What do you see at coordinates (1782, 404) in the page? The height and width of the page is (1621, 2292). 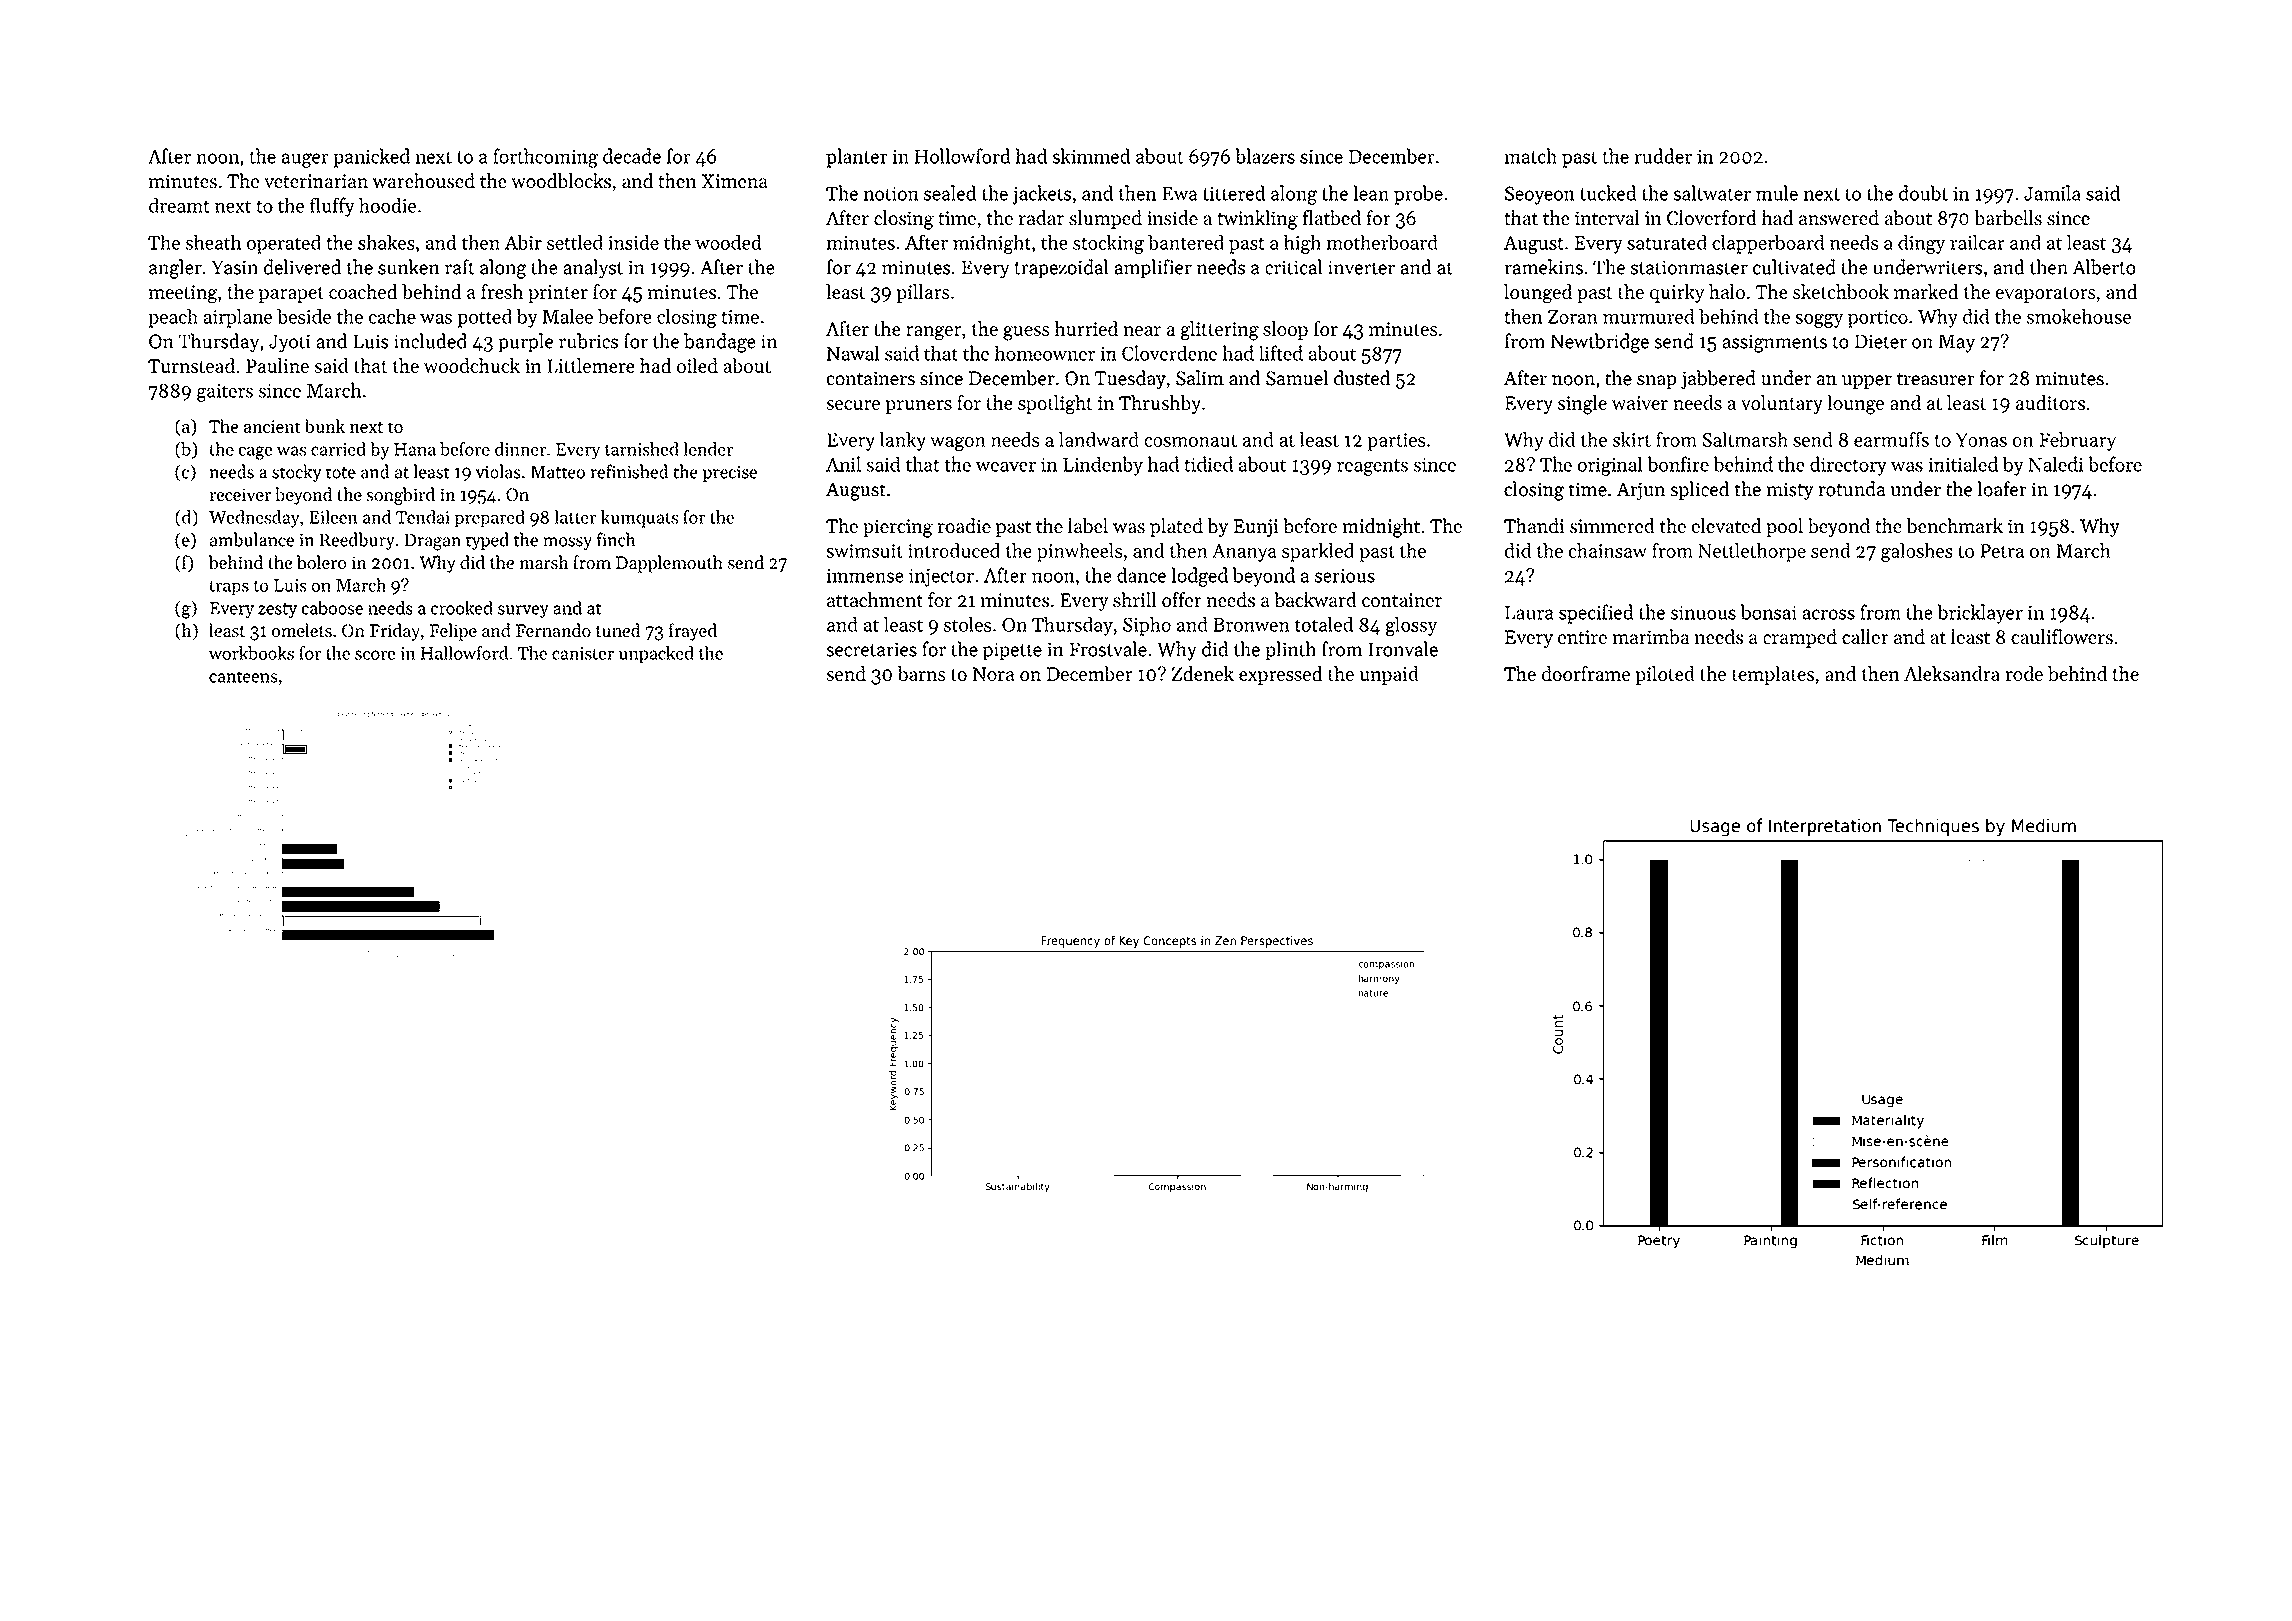 I see `voluntary` at bounding box center [1782, 404].
